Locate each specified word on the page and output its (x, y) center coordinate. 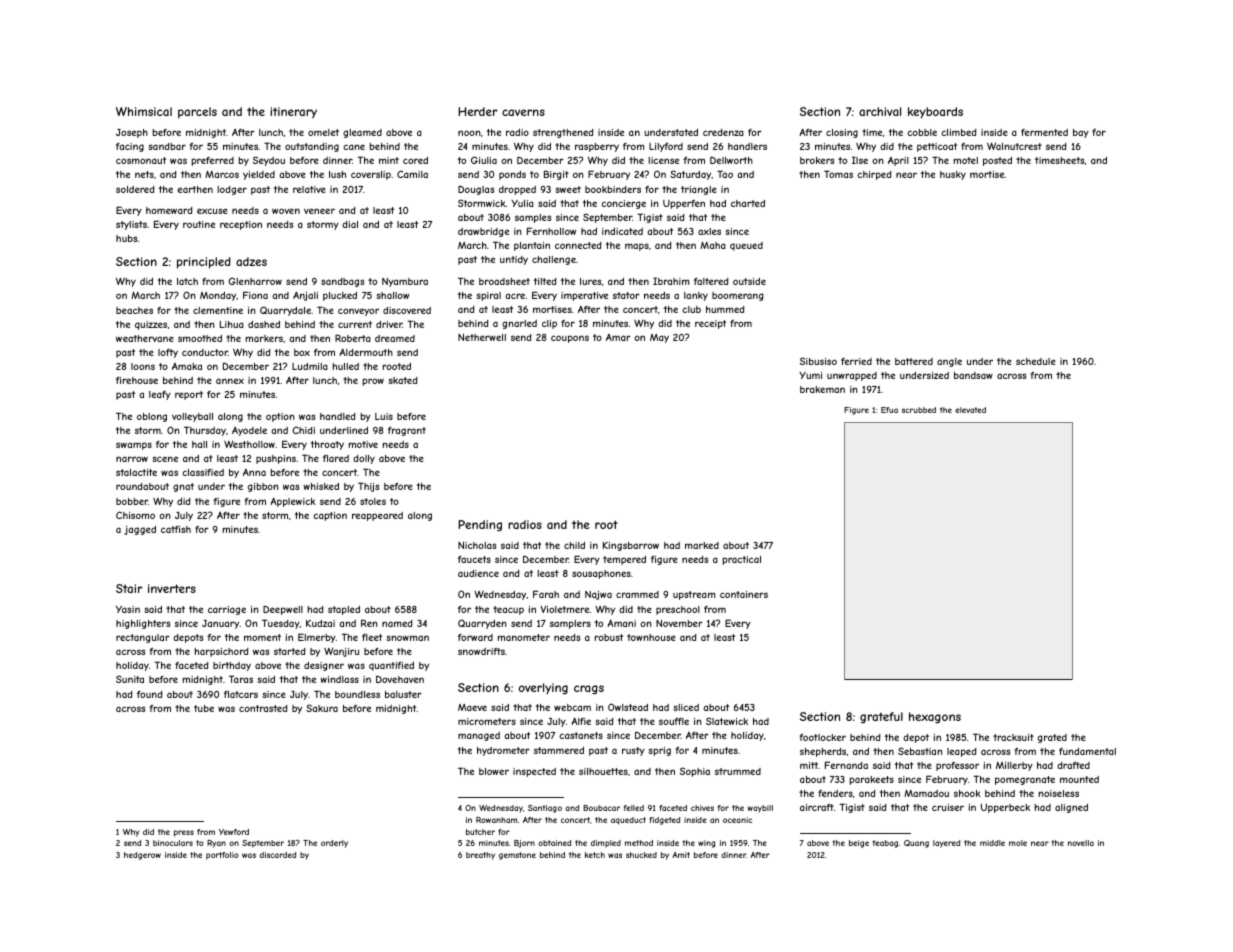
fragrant (407, 431)
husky (953, 175)
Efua (889, 410)
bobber (132, 501)
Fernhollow (551, 231)
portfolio (222, 856)
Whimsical (144, 111)
